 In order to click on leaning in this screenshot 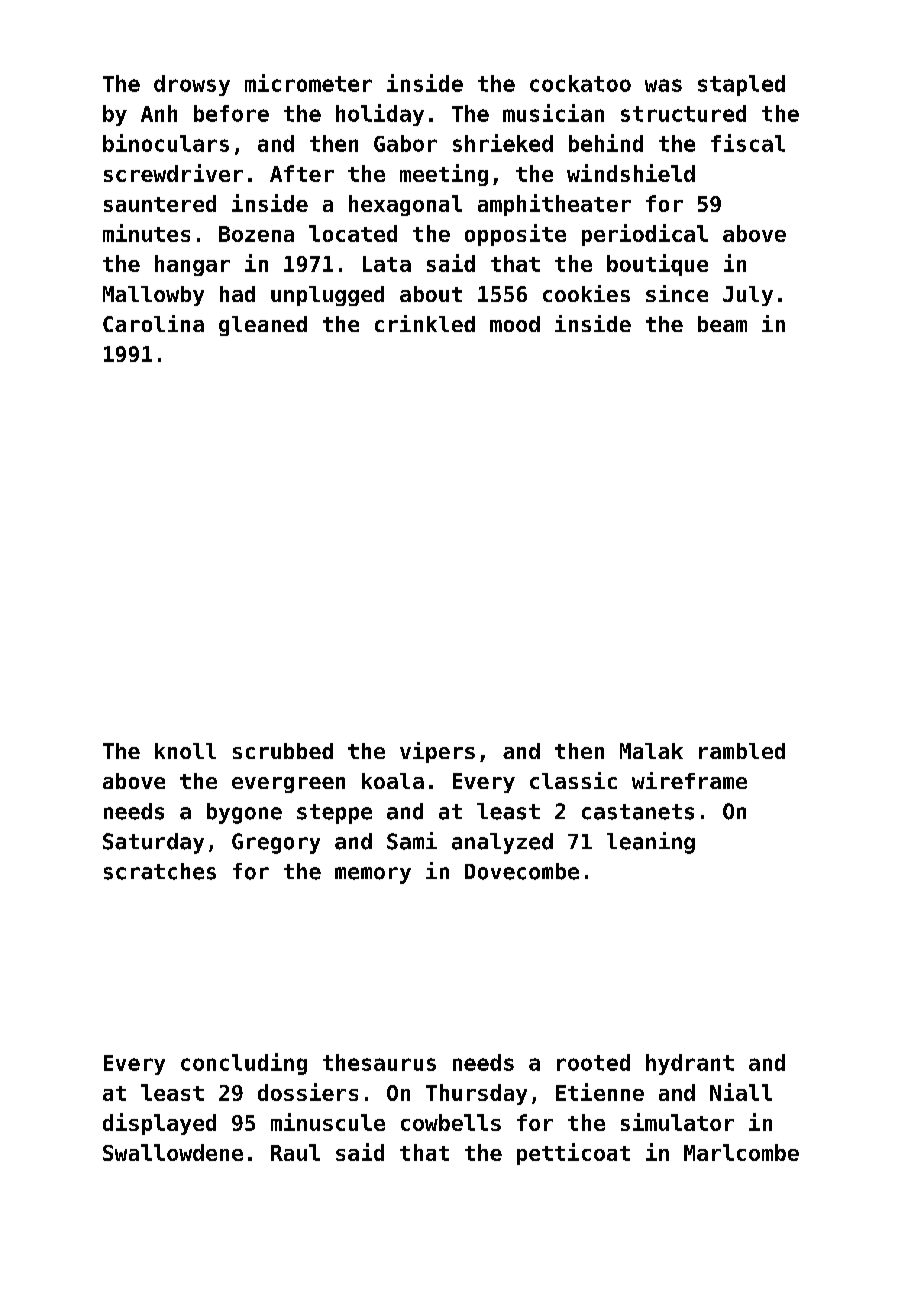, I will do `click(651, 843)`.
